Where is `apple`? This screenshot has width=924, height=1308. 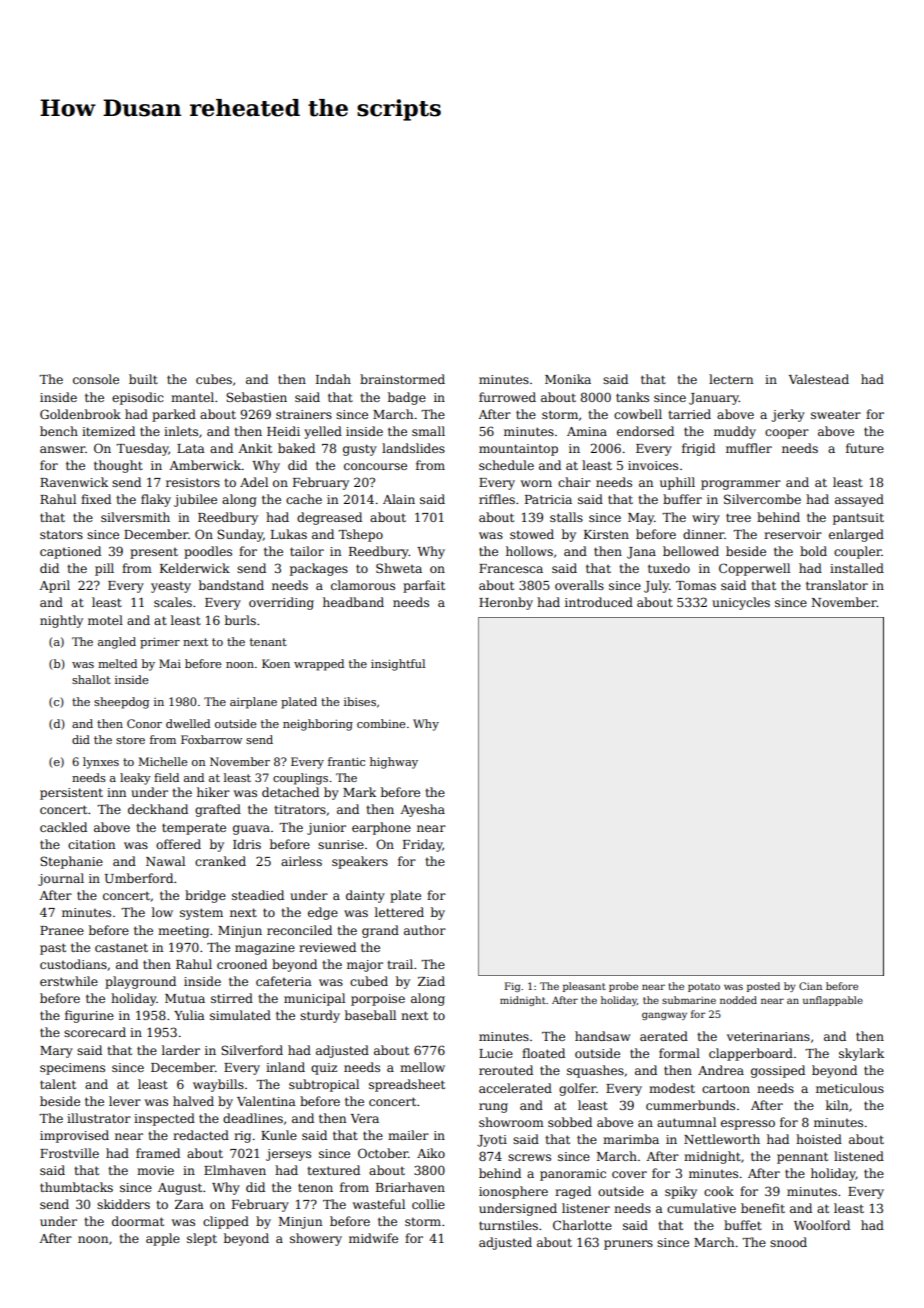
apple is located at coordinates (163, 1239).
